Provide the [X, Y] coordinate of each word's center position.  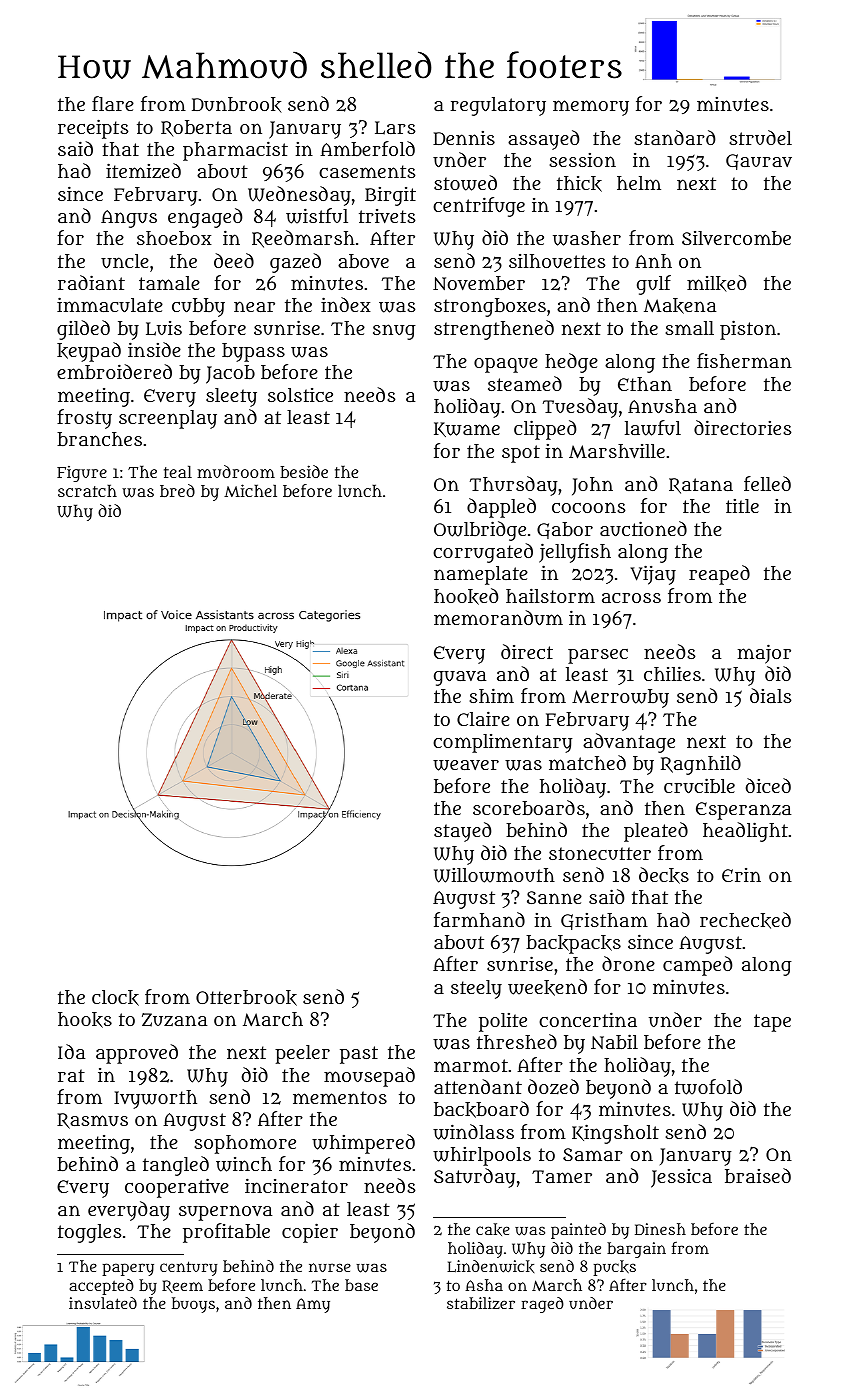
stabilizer [481, 1303]
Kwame [467, 429]
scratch [87, 490]
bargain [636, 1250]
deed [234, 260]
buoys [193, 1305]
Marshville [617, 451]
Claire [483, 718]
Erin [741, 875]
